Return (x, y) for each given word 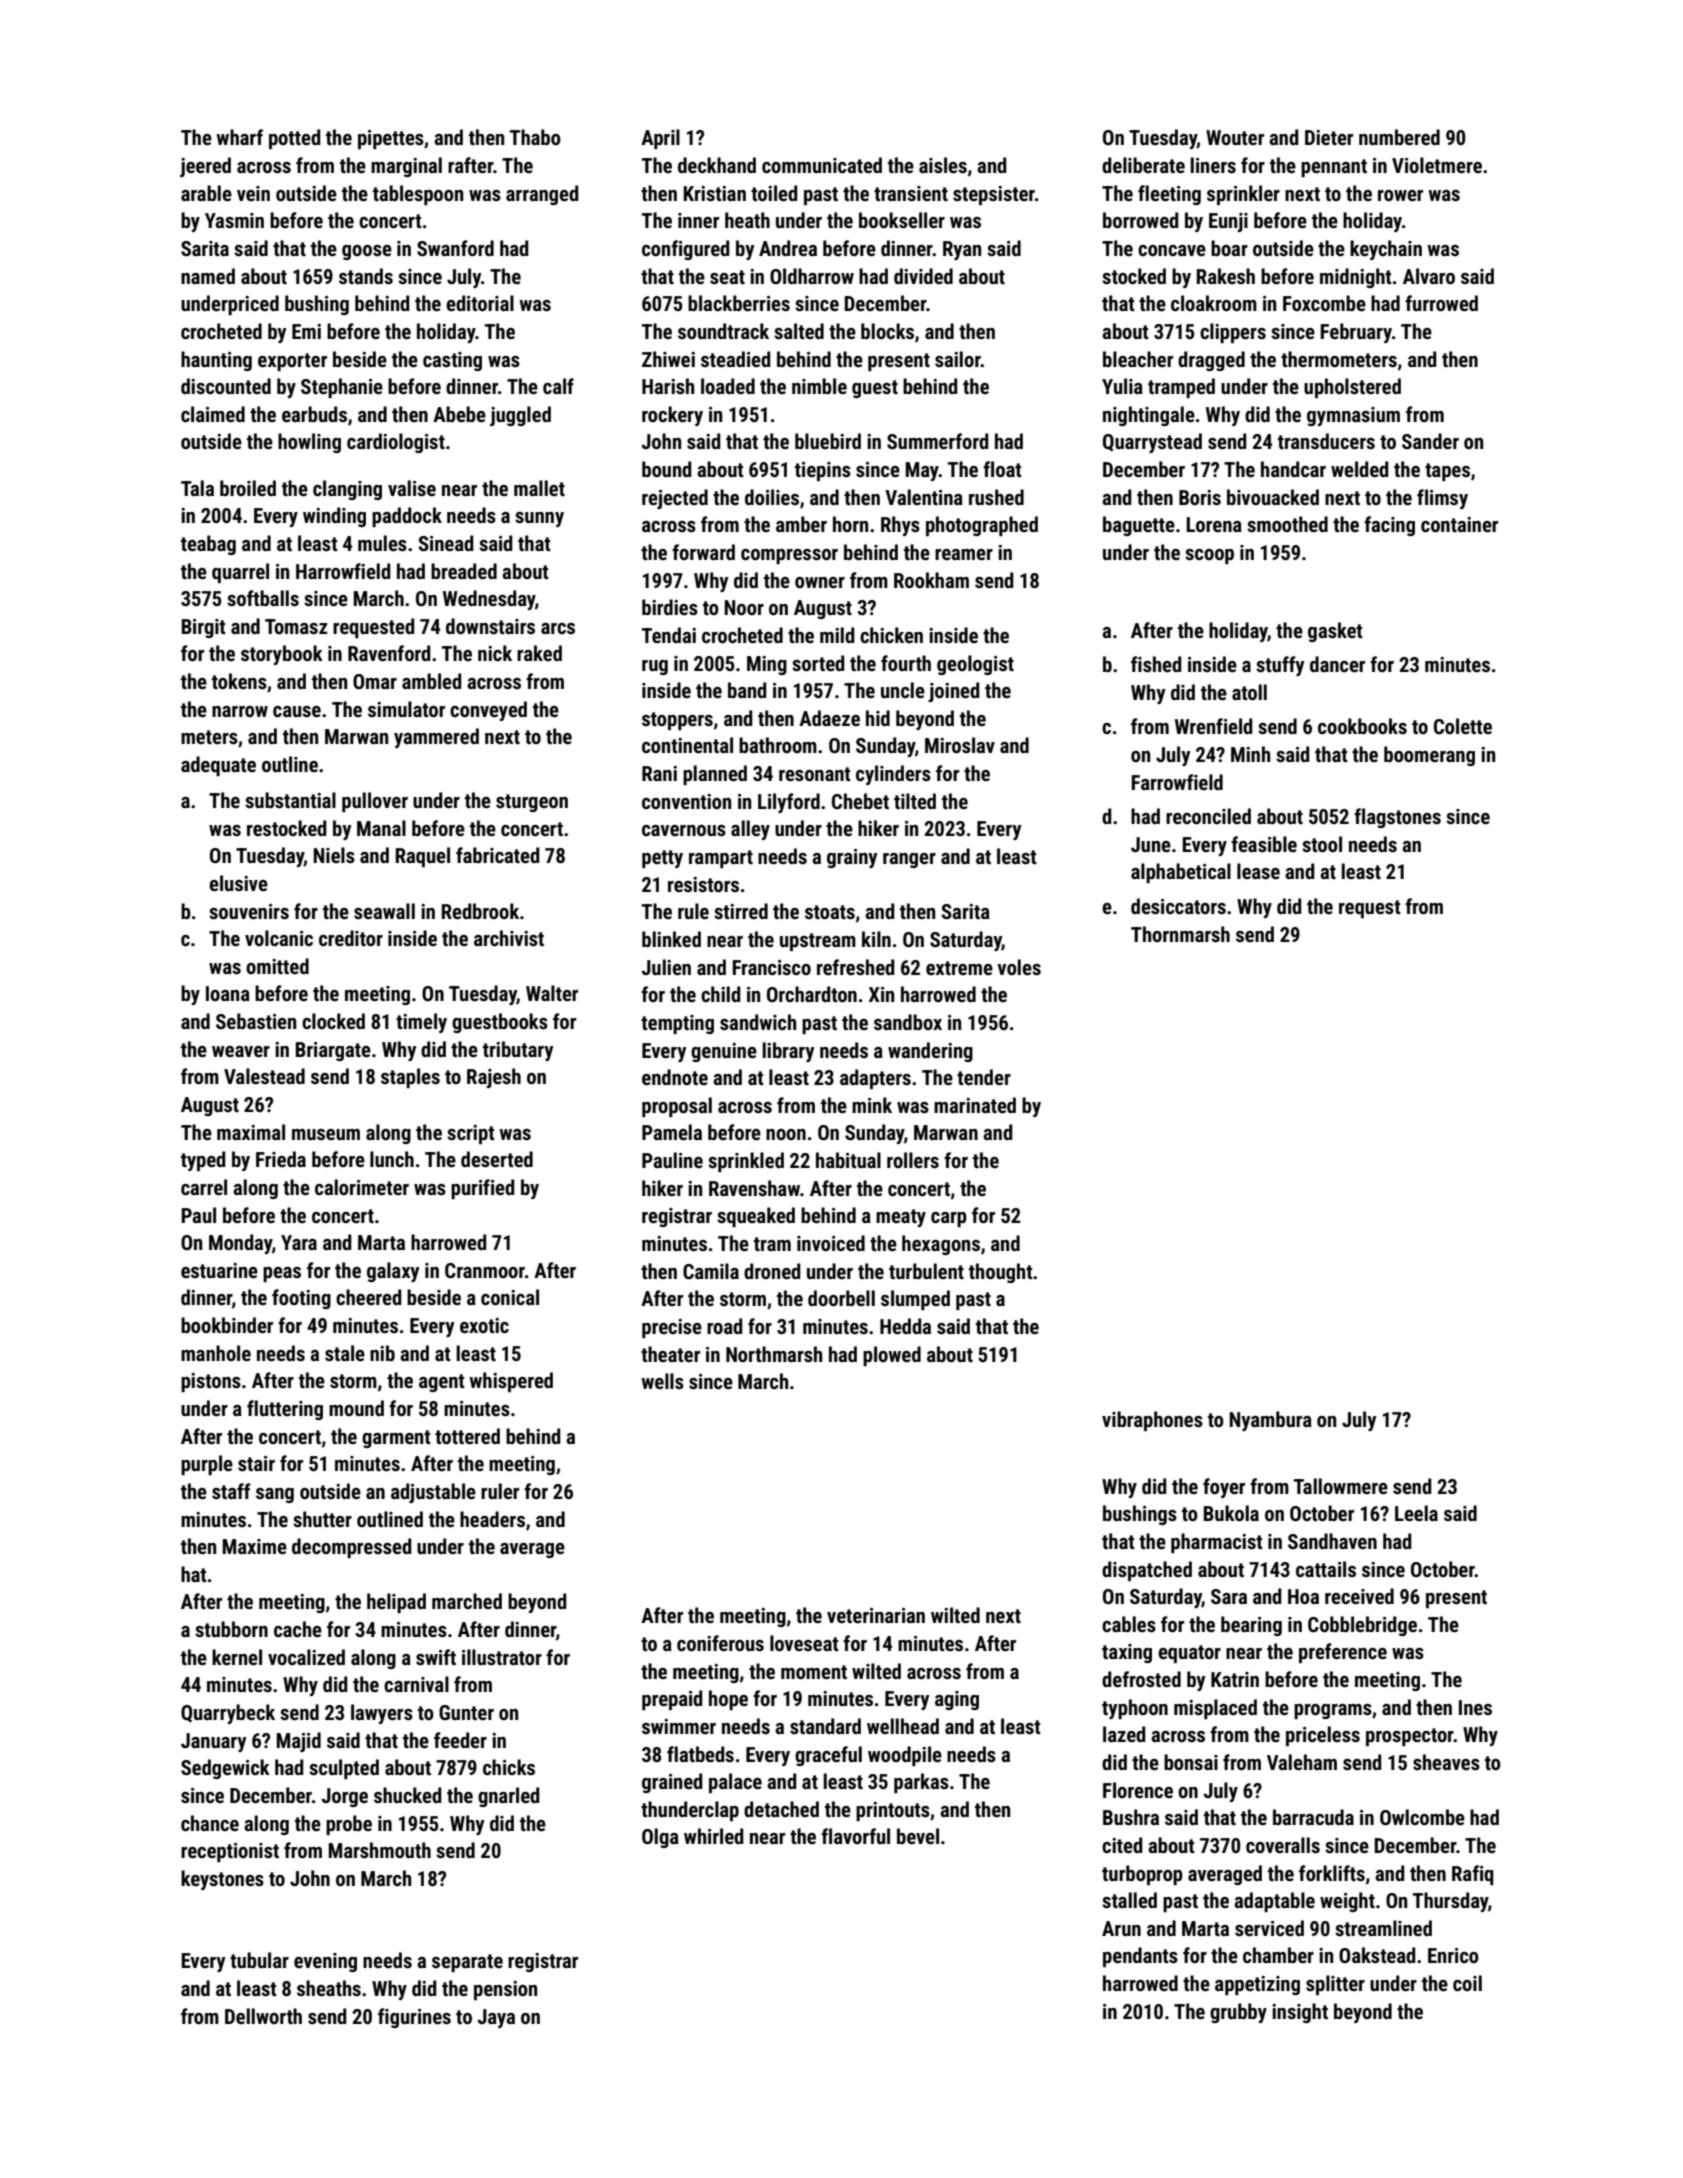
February (1356, 333)
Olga (660, 1838)
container (1459, 524)
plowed (892, 1356)
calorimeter (362, 1187)
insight (1300, 2013)
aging (957, 1700)
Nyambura (1271, 1421)
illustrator (502, 1657)
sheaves (1446, 1762)
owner (820, 582)
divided (923, 276)
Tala (197, 488)
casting (452, 361)
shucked (408, 1795)
